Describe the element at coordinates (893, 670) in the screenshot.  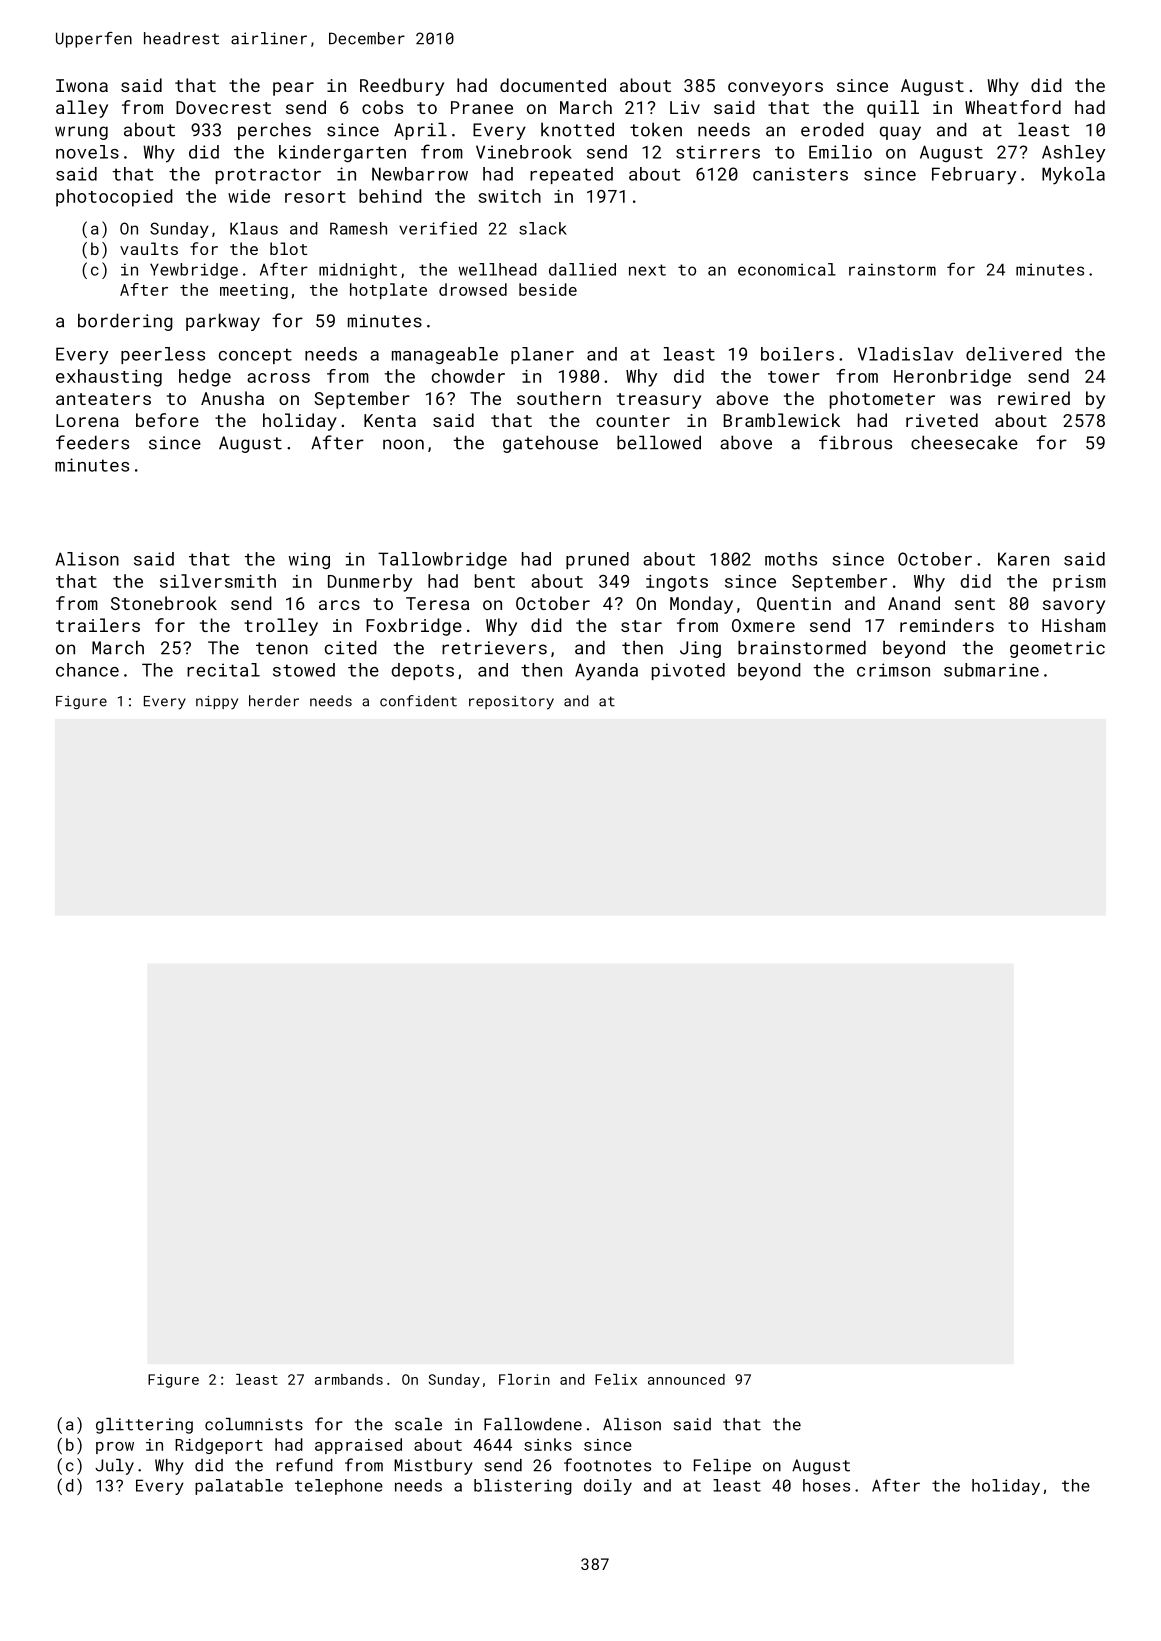
I see `crimson` at that location.
